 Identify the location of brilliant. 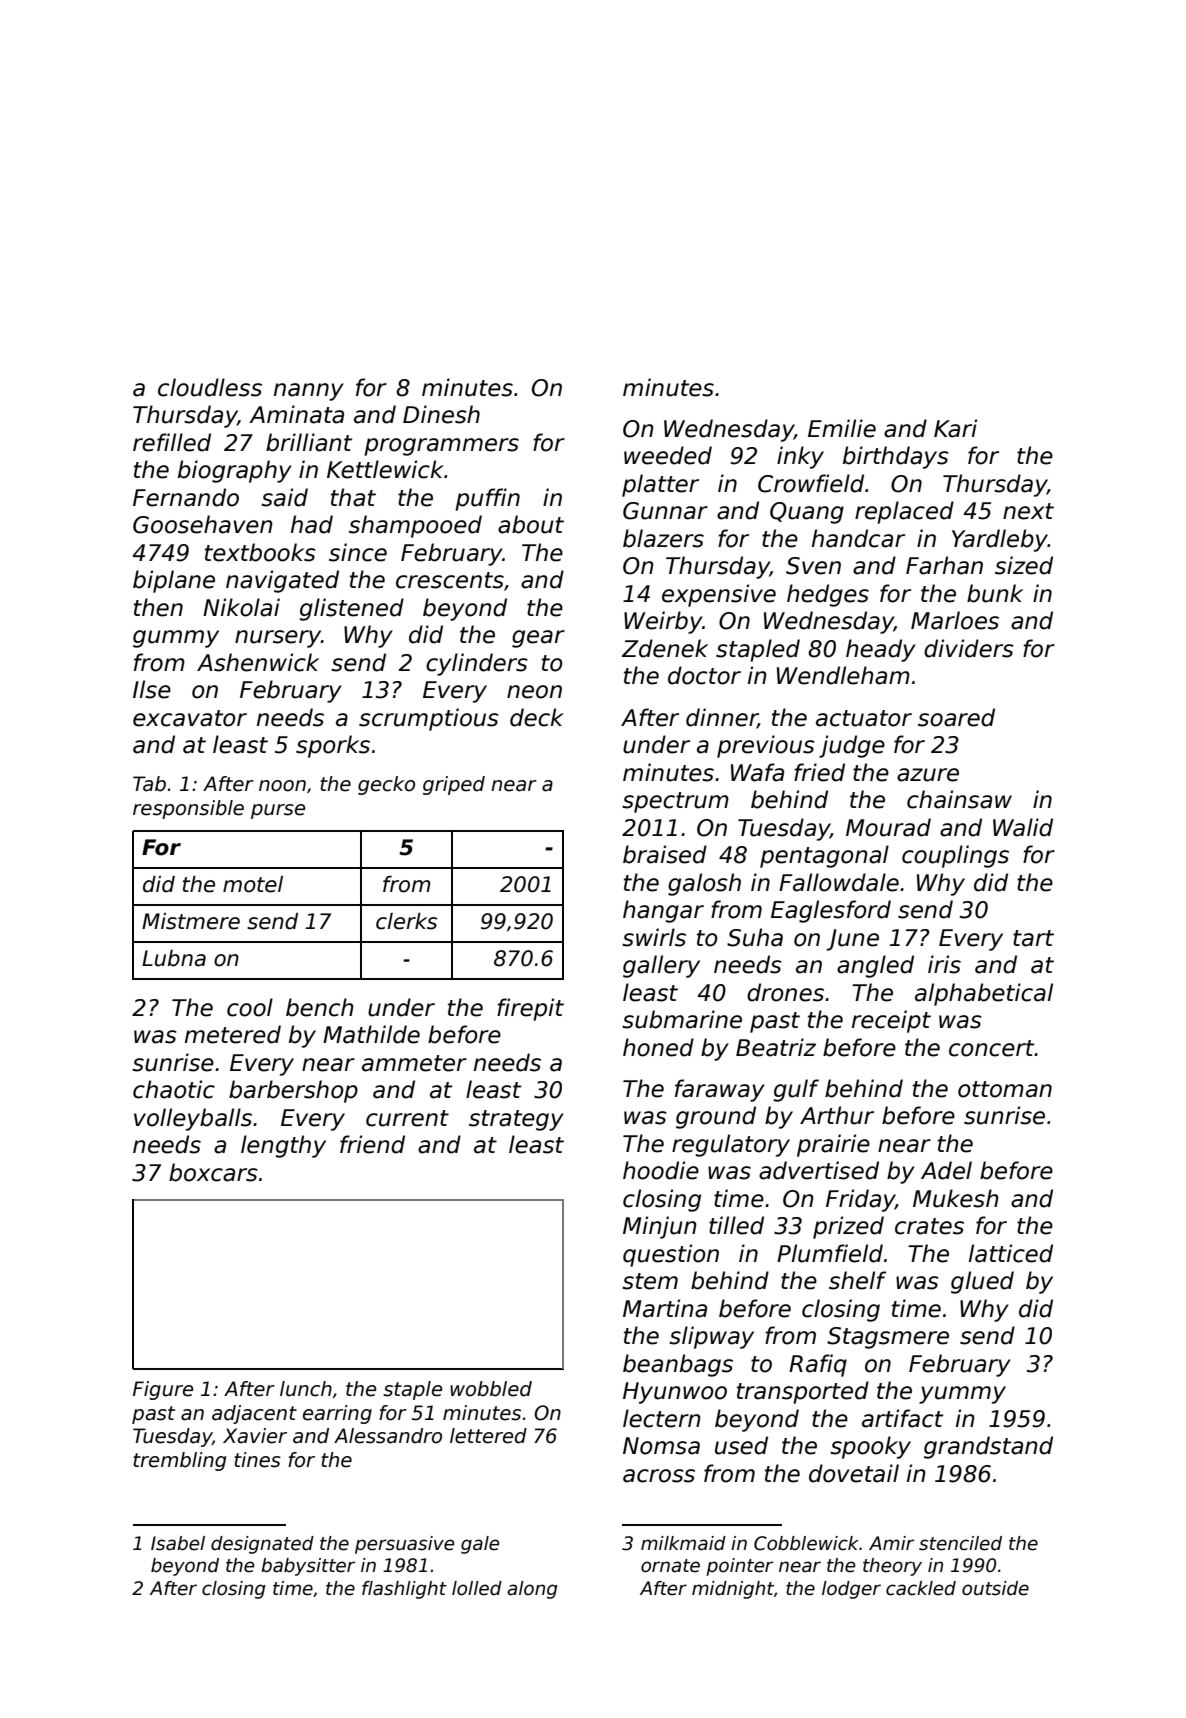
(309, 442).
